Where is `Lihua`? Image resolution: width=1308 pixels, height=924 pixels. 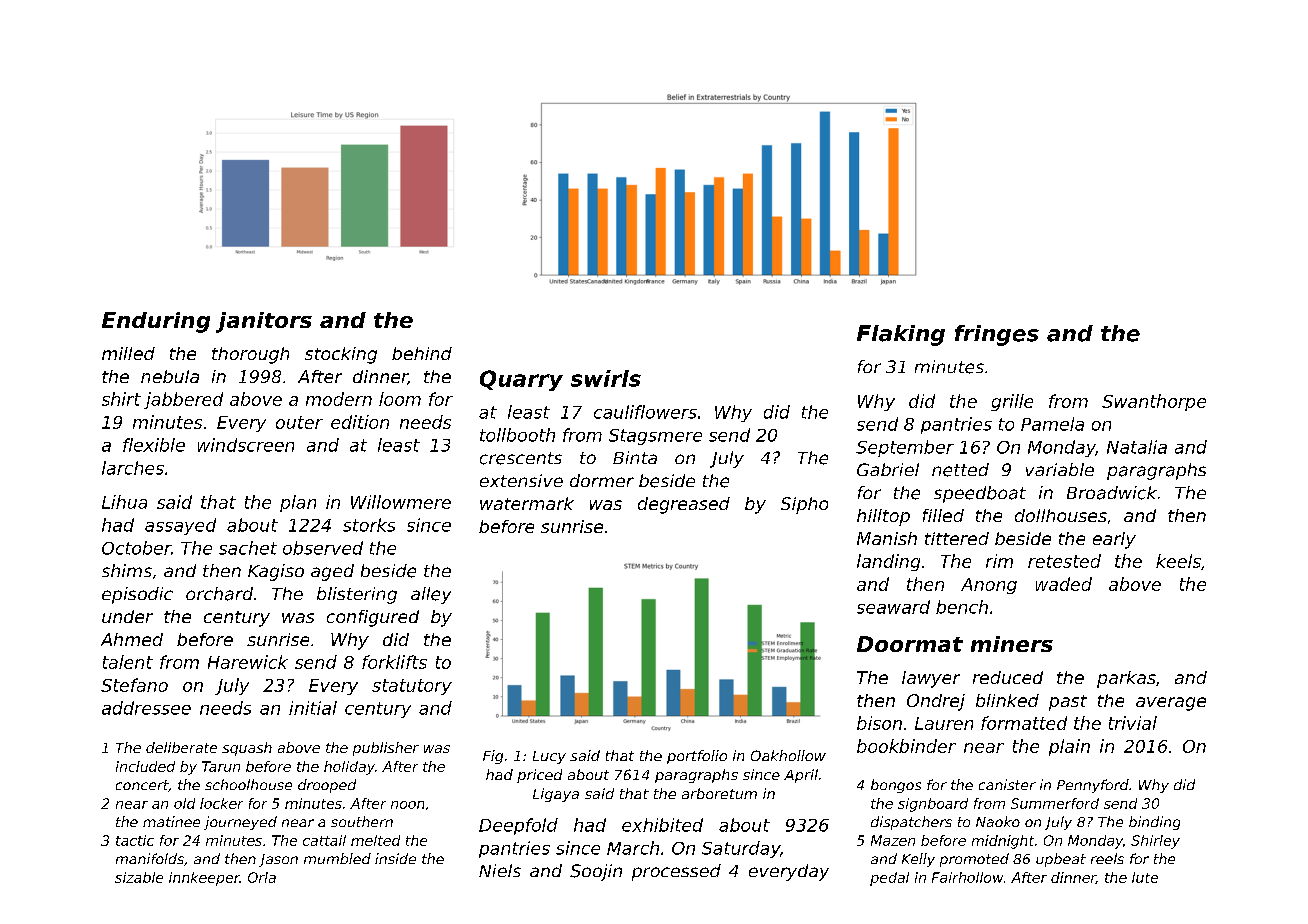
Lihua is located at coordinates (124, 502).
